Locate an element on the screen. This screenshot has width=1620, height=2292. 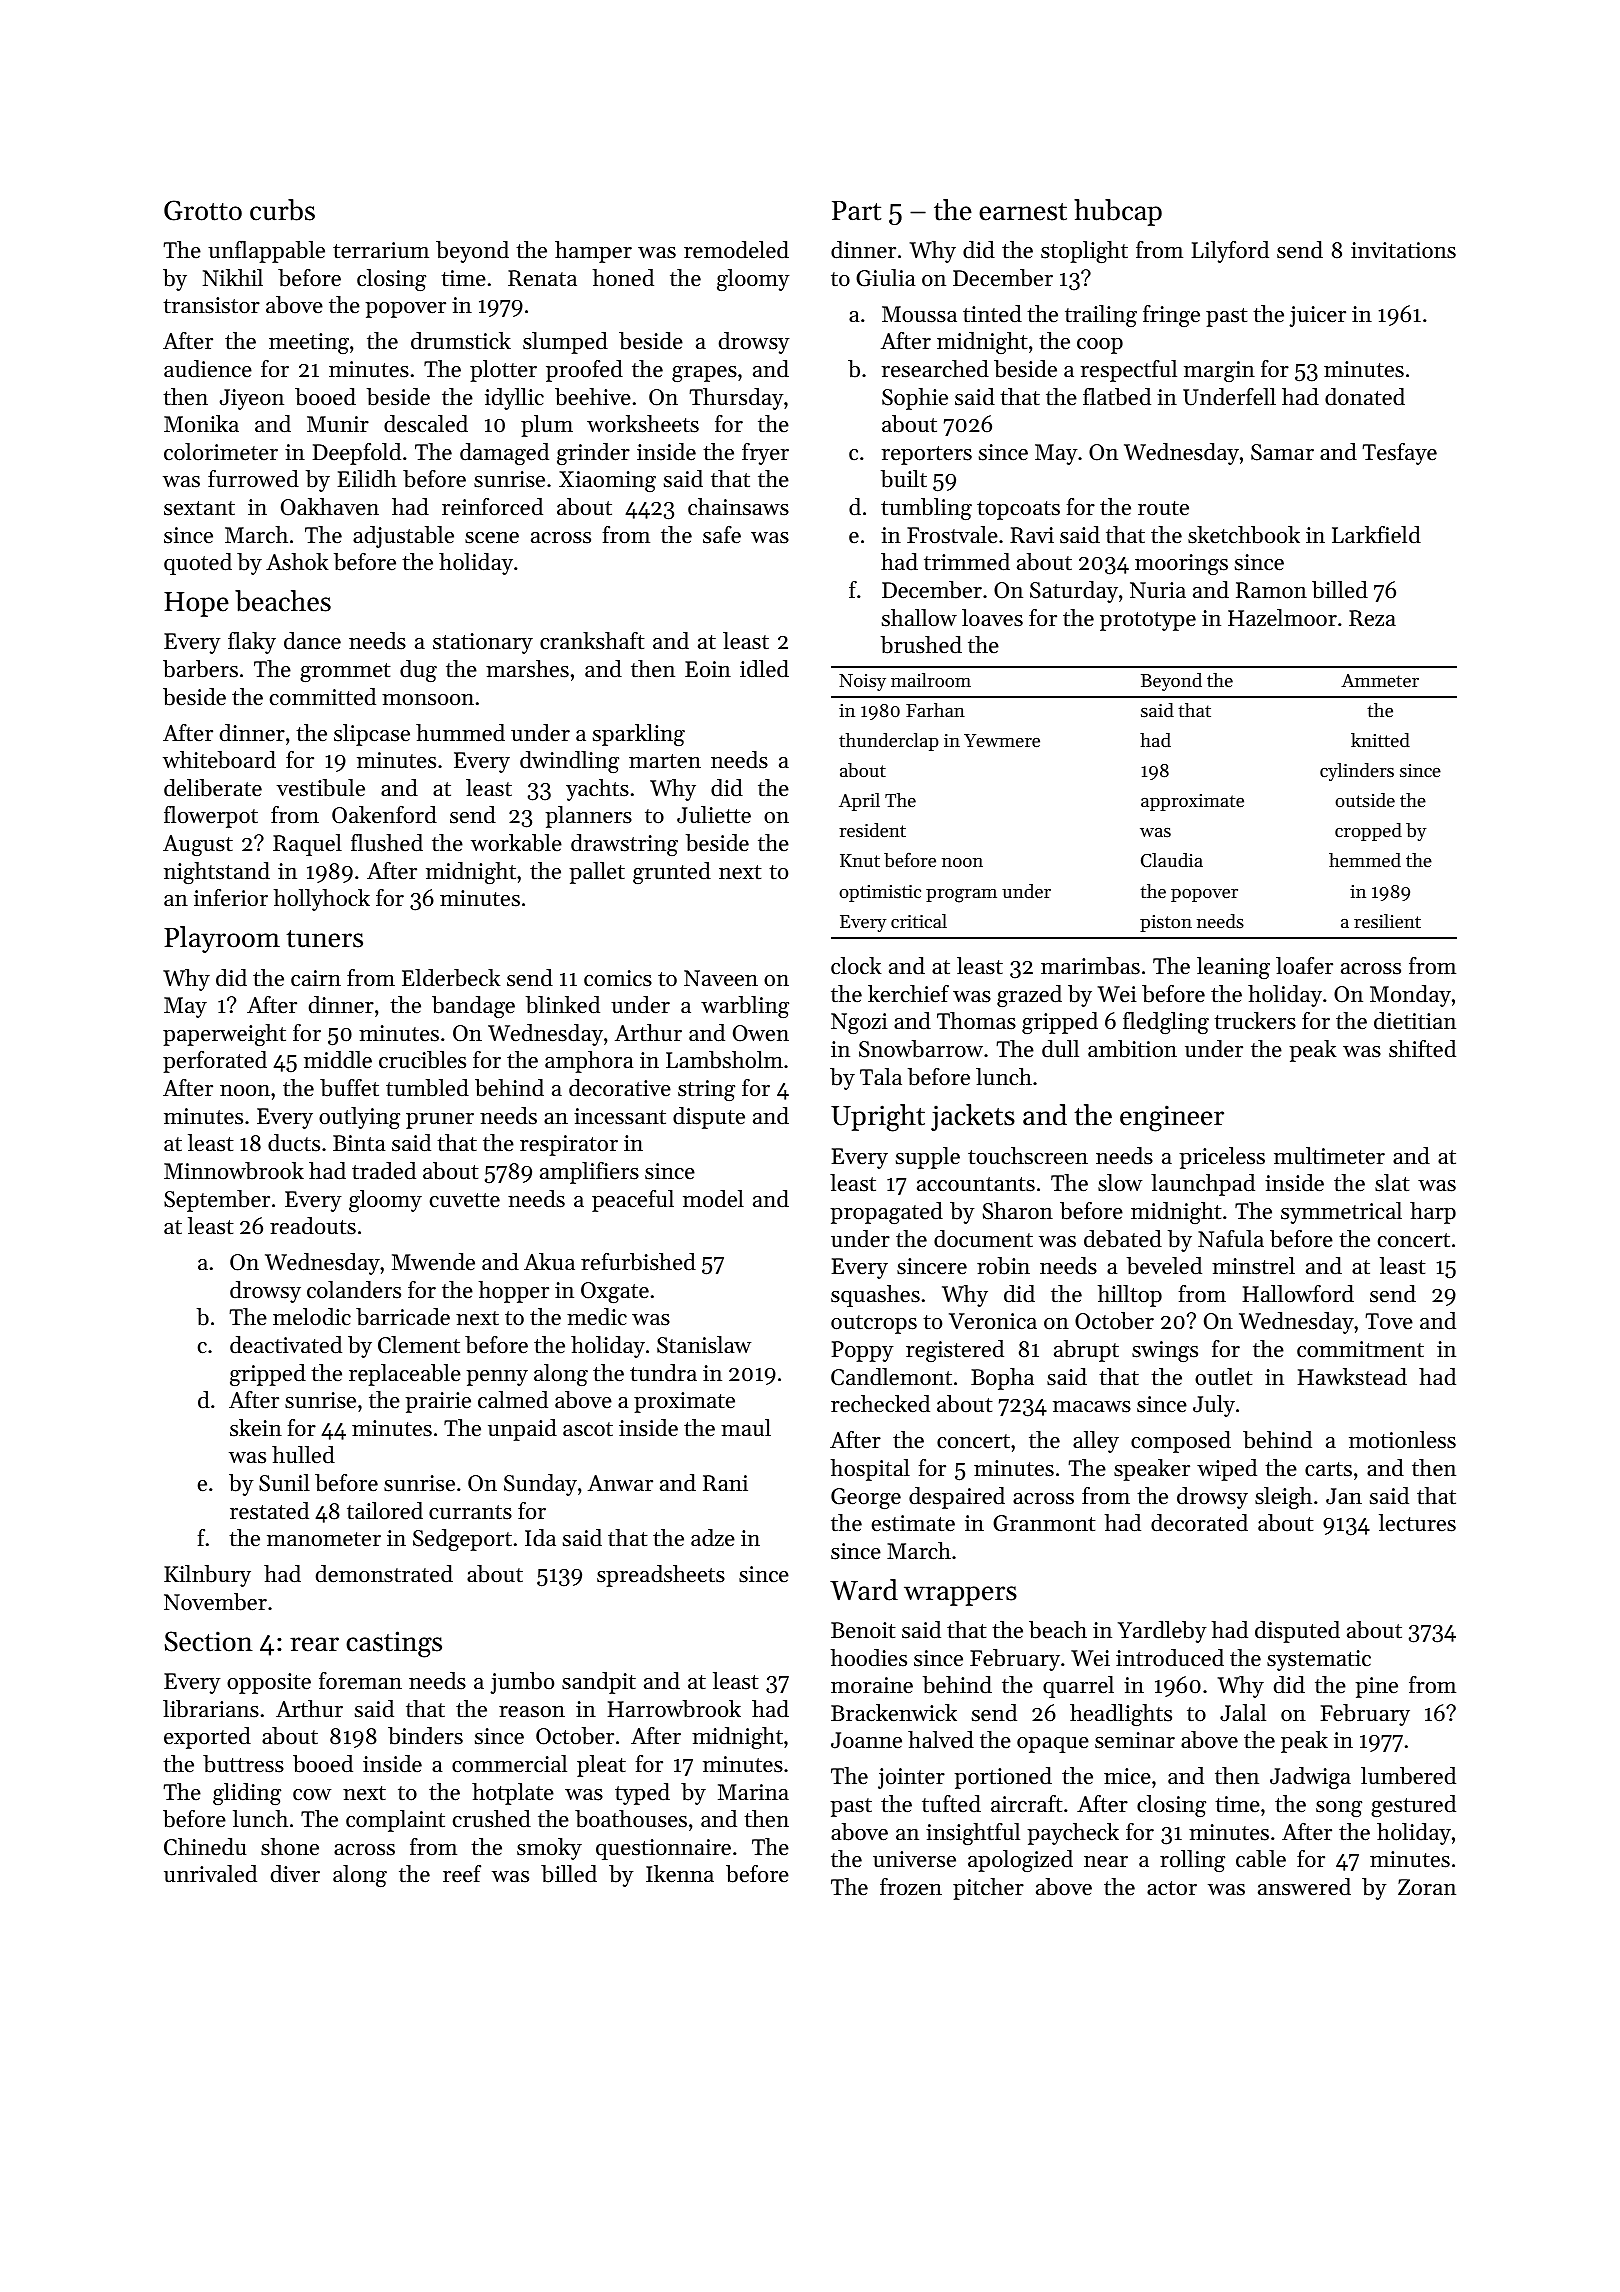
Part is located at coordinates (856, 211).
